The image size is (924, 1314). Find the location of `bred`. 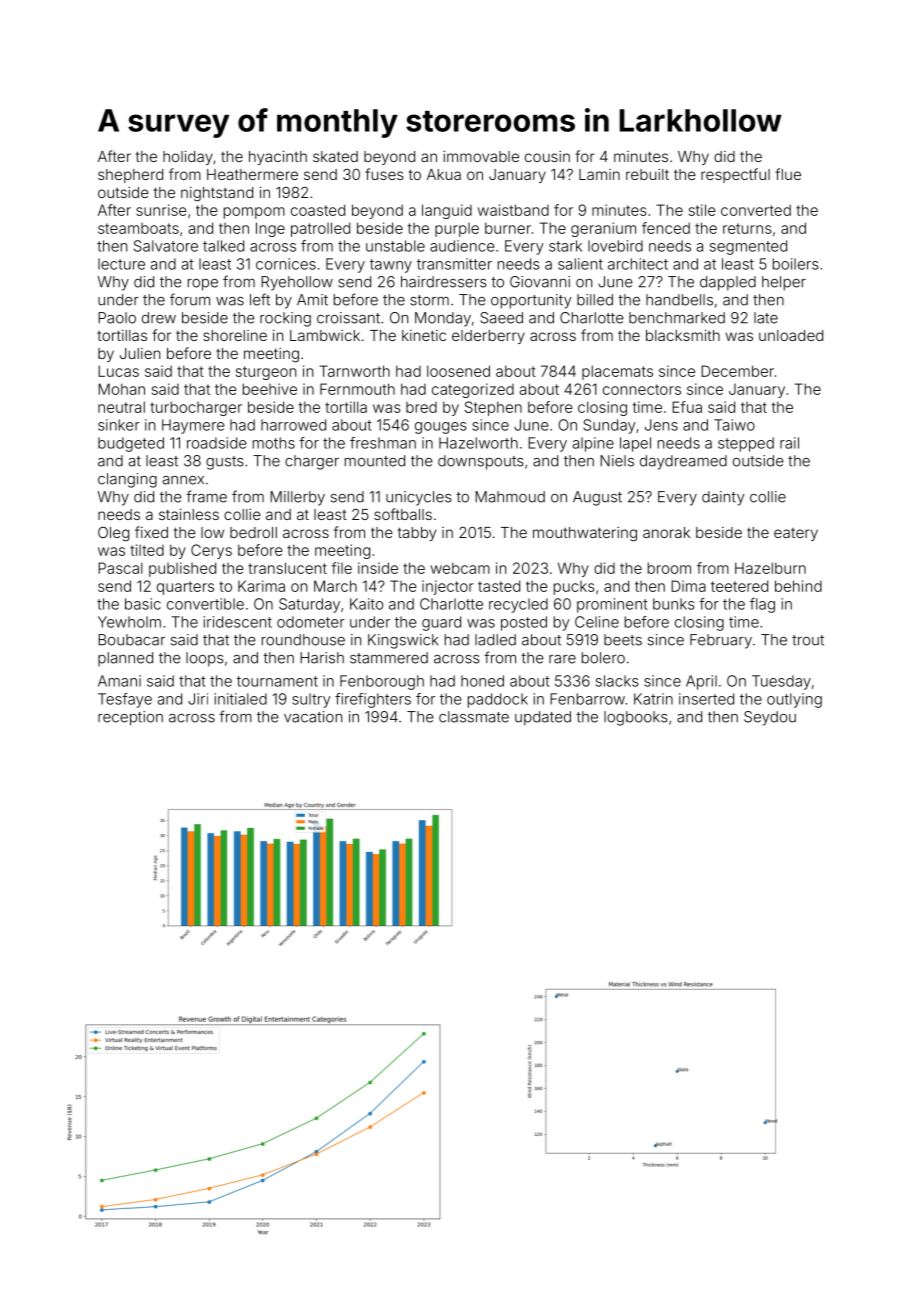

bred is located at coordinates (421, 407).
